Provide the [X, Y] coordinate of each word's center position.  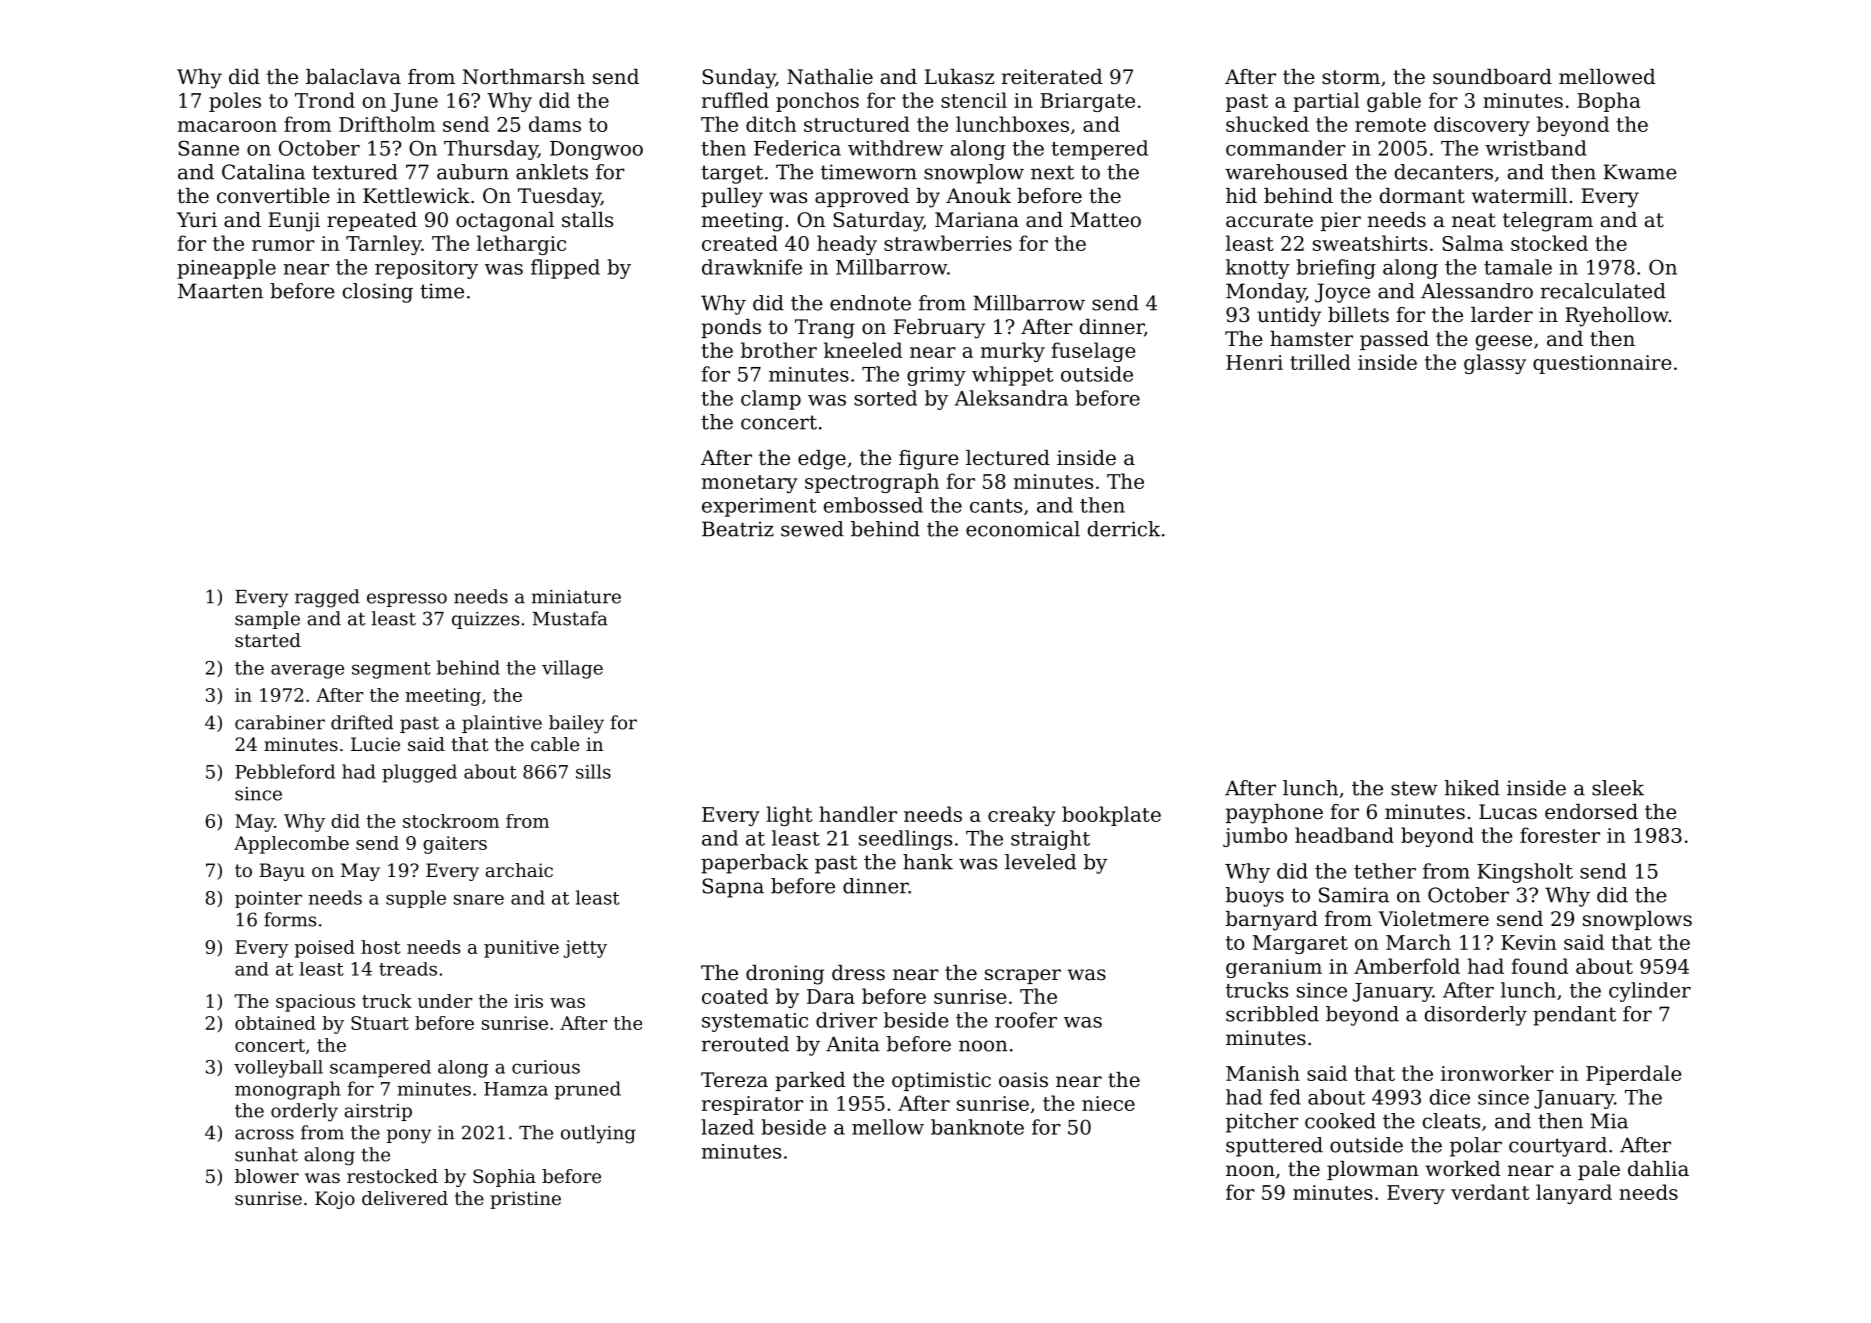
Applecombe [291, 845]
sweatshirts [1370, 243]
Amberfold [1407, 966]
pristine [525, 1200]
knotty [1258, 269]
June [414, 102]
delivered [405, 1198]
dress [858, 973]
